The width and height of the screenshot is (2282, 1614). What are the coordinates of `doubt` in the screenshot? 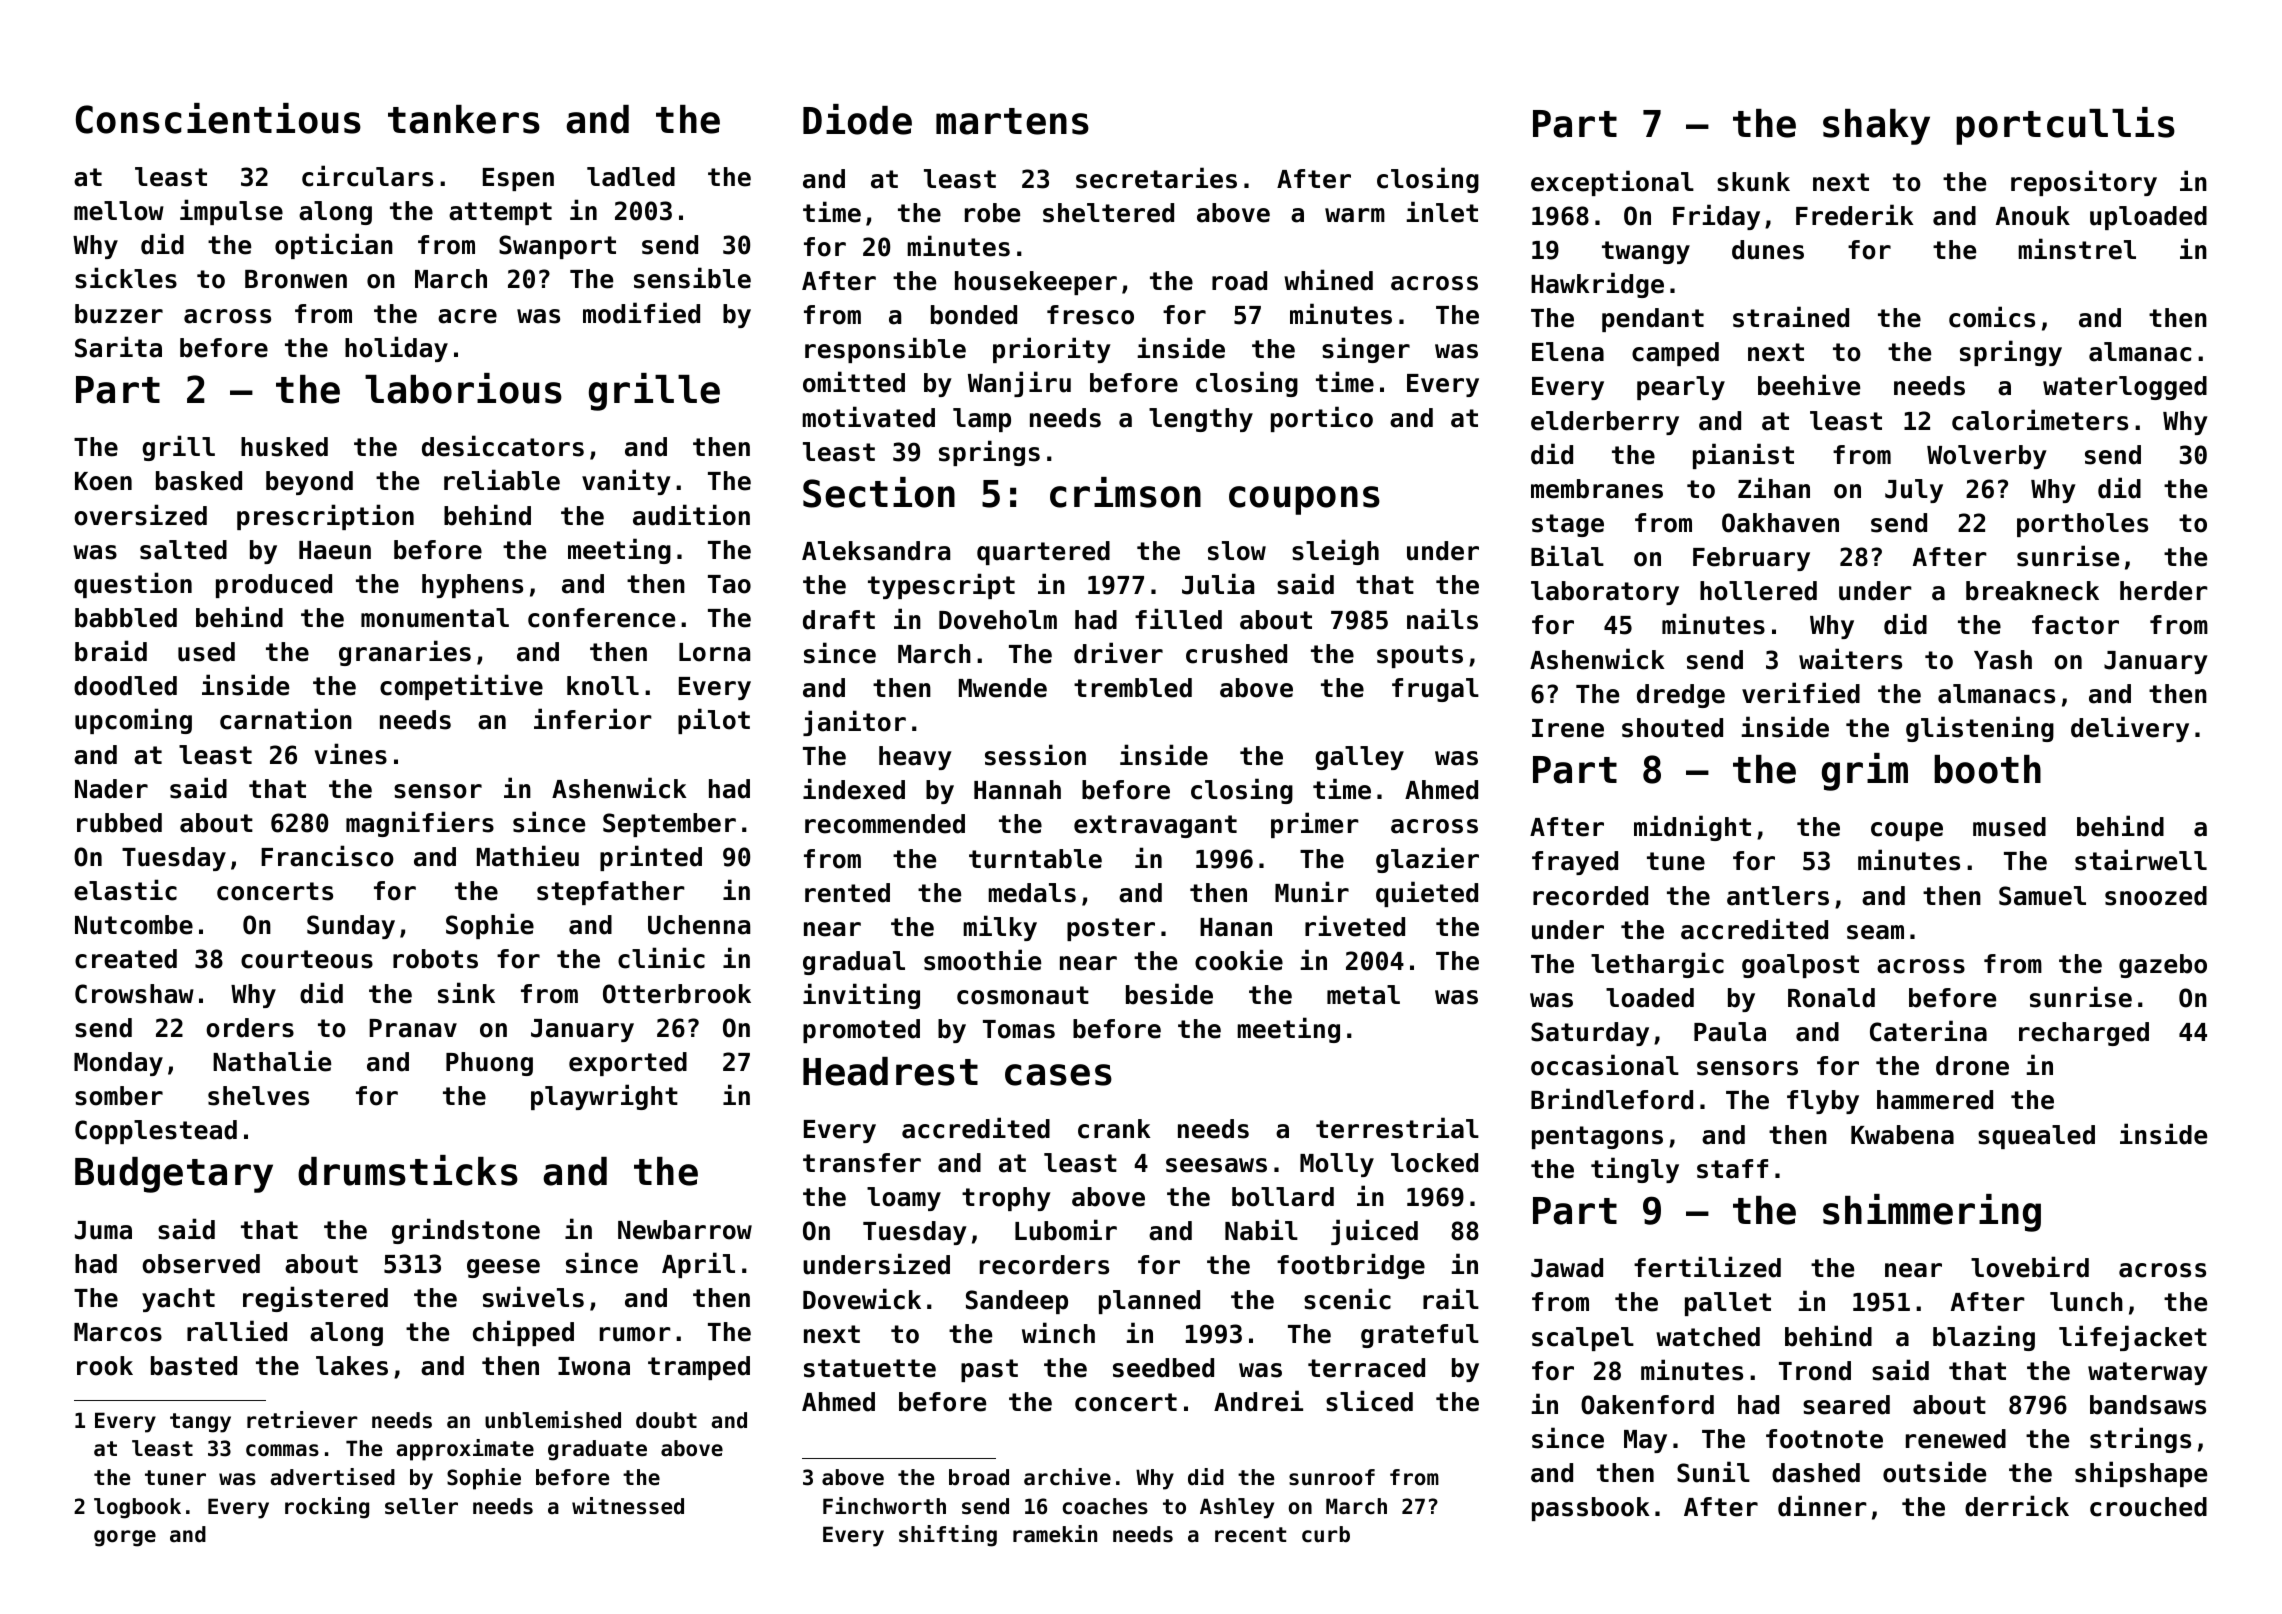 It's located at (666, 1420).
